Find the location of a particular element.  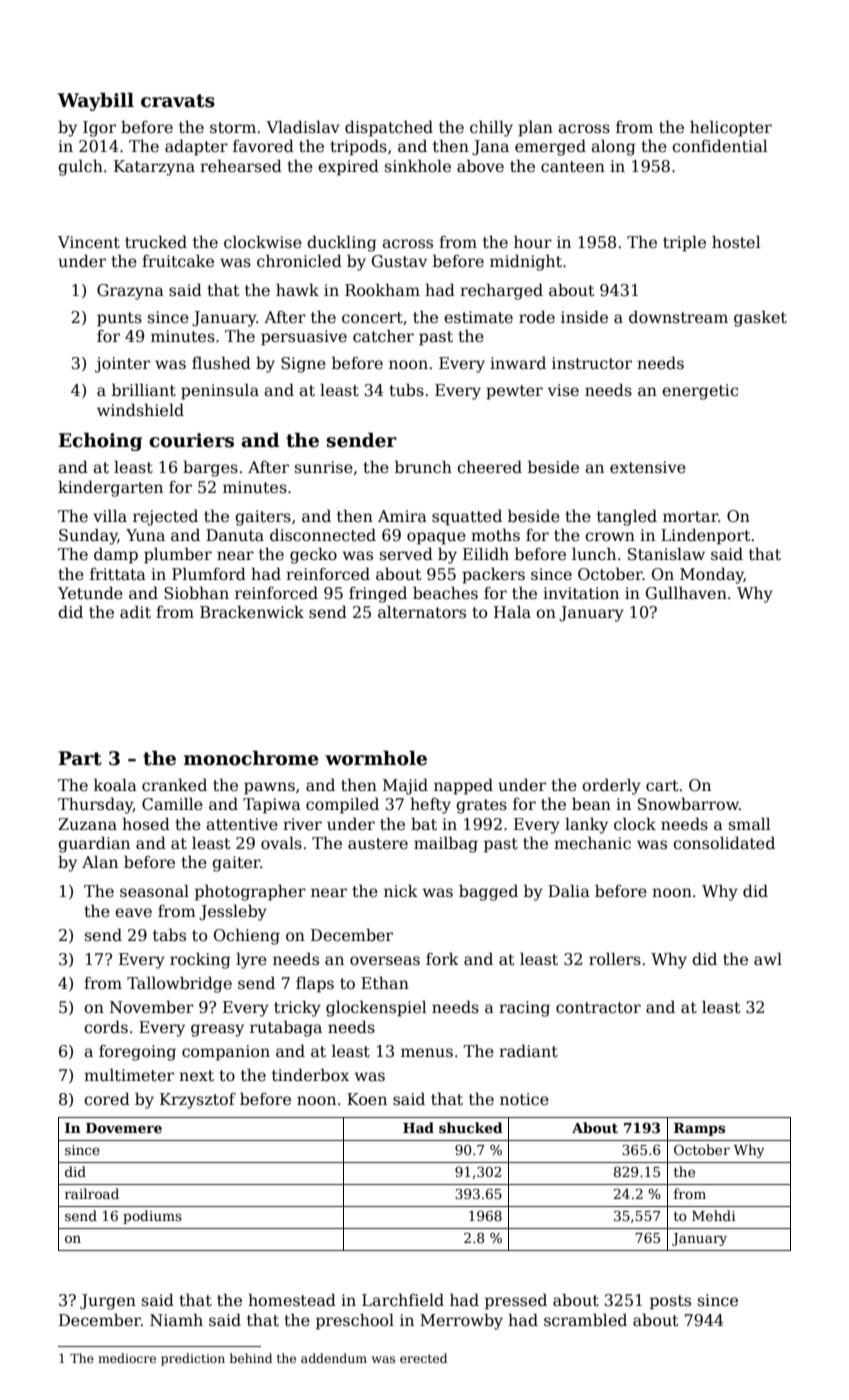

menus is located at coordinates (427, 1053).
